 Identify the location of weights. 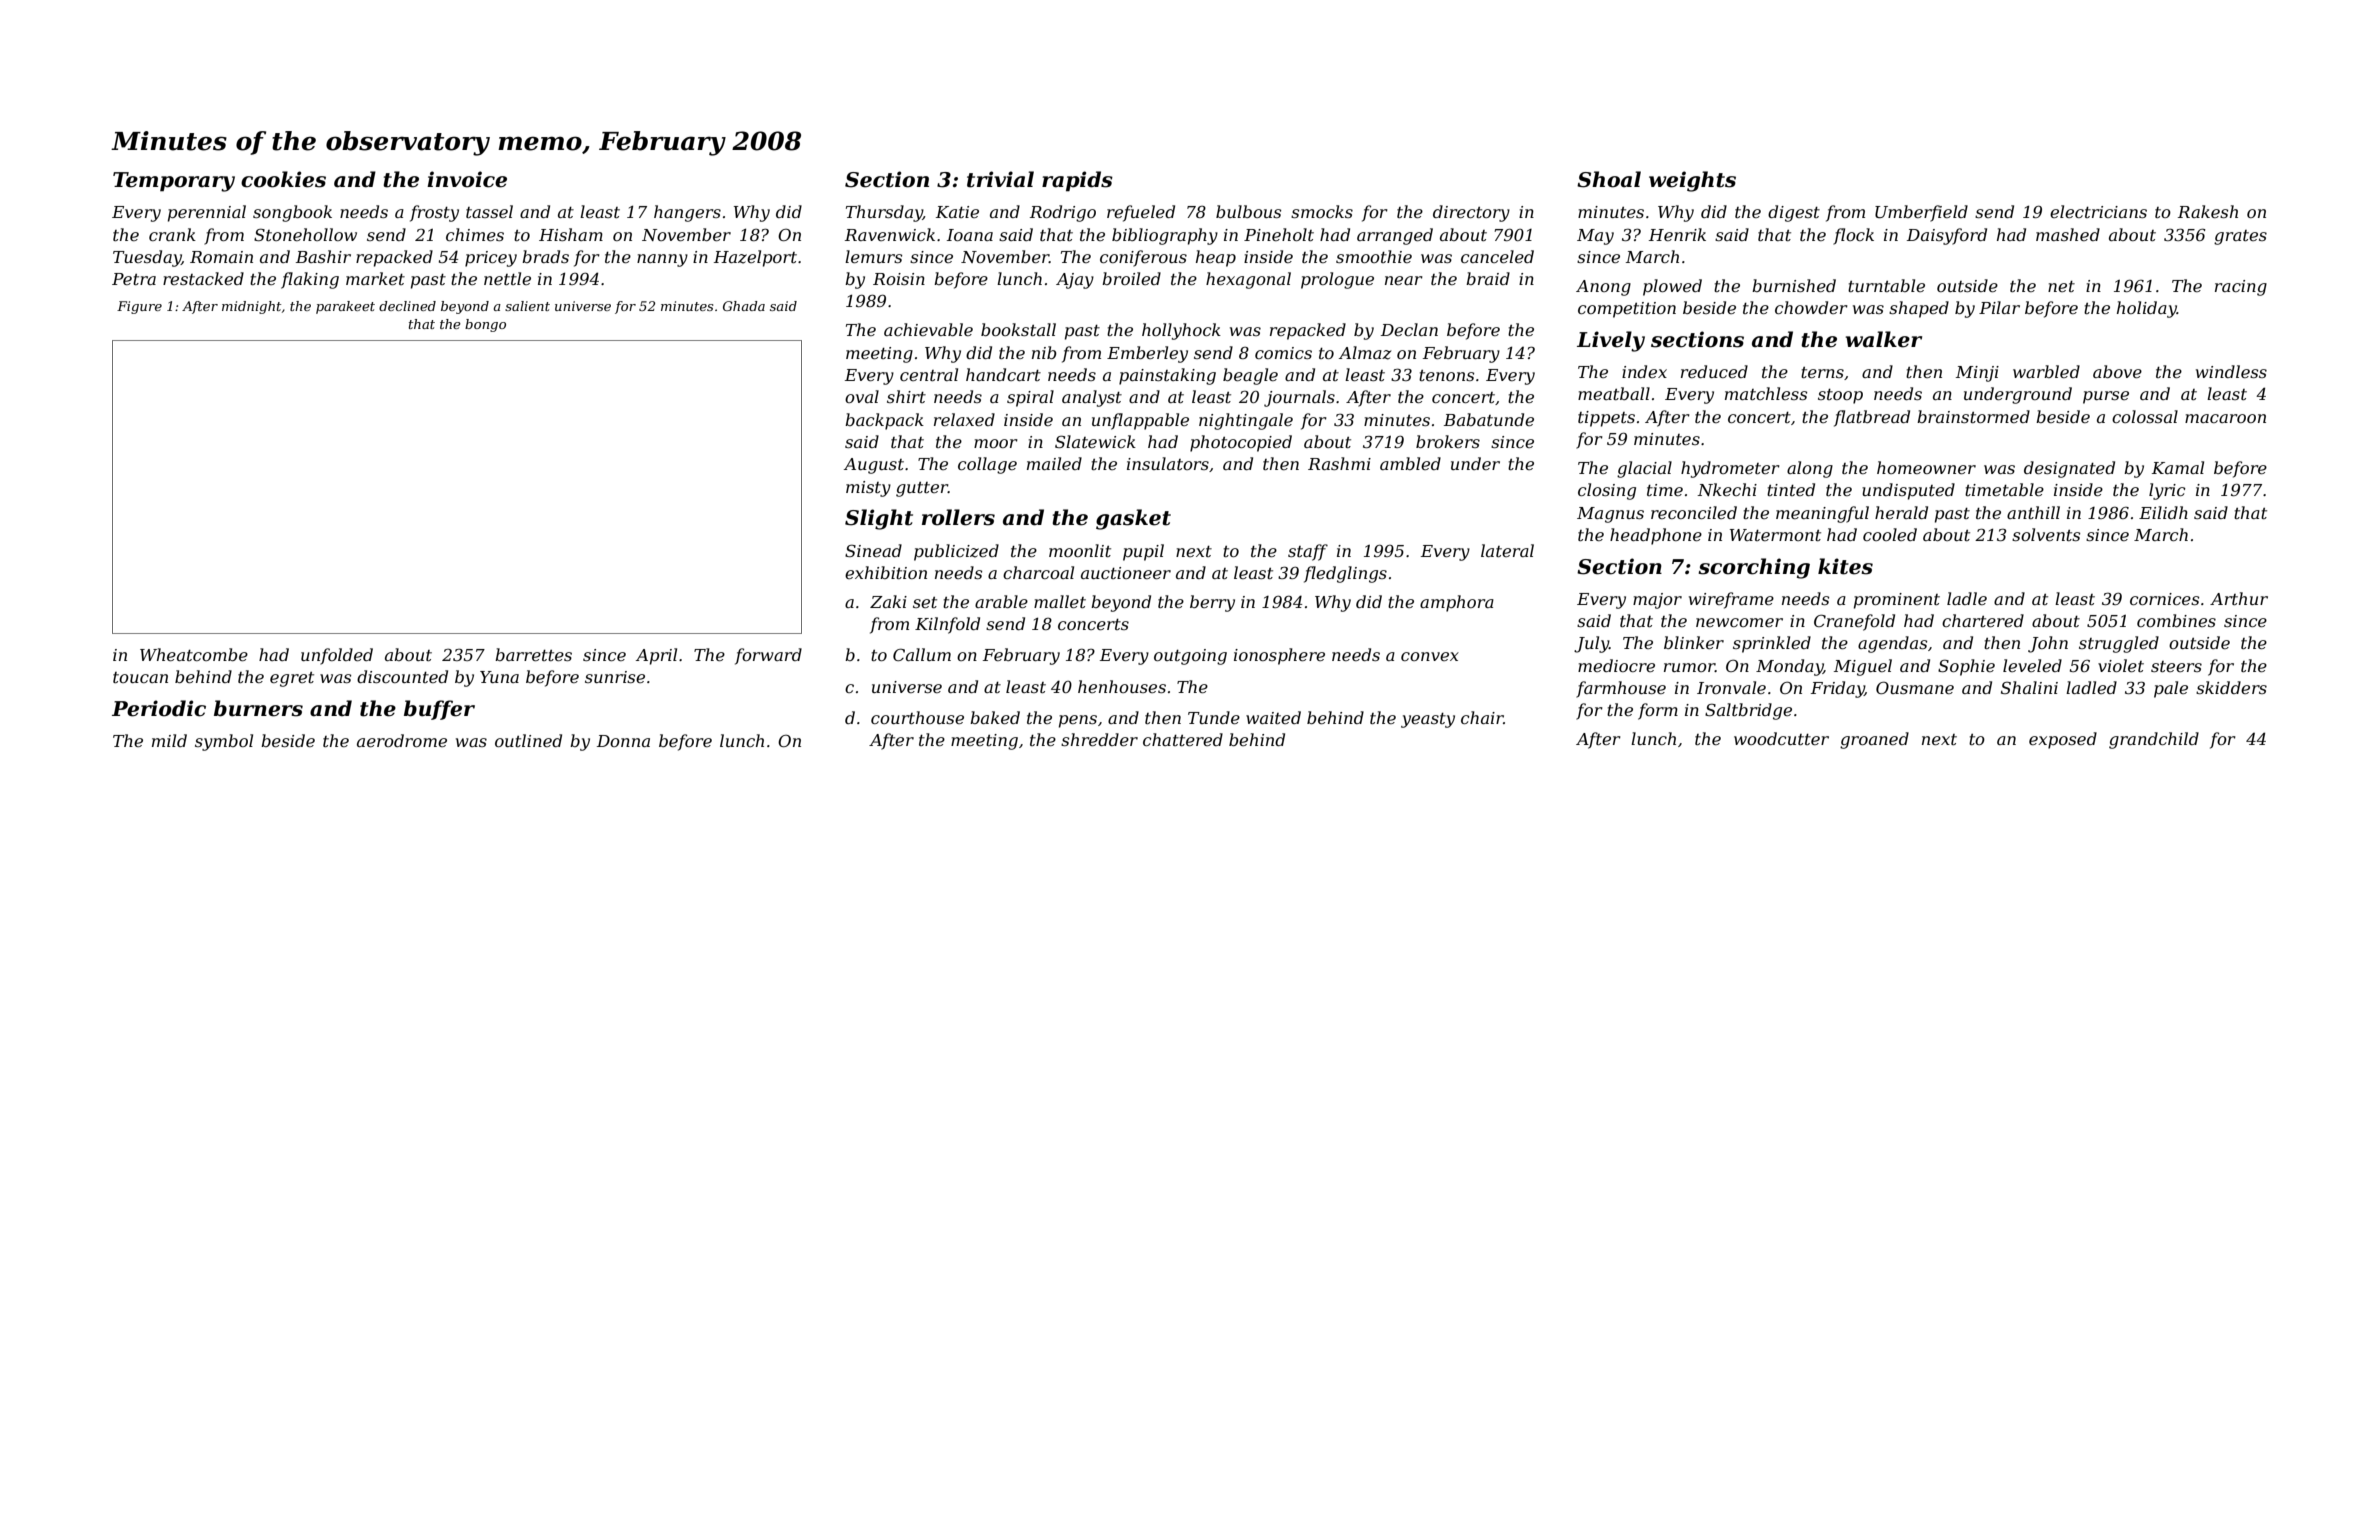
(1692, 181).
